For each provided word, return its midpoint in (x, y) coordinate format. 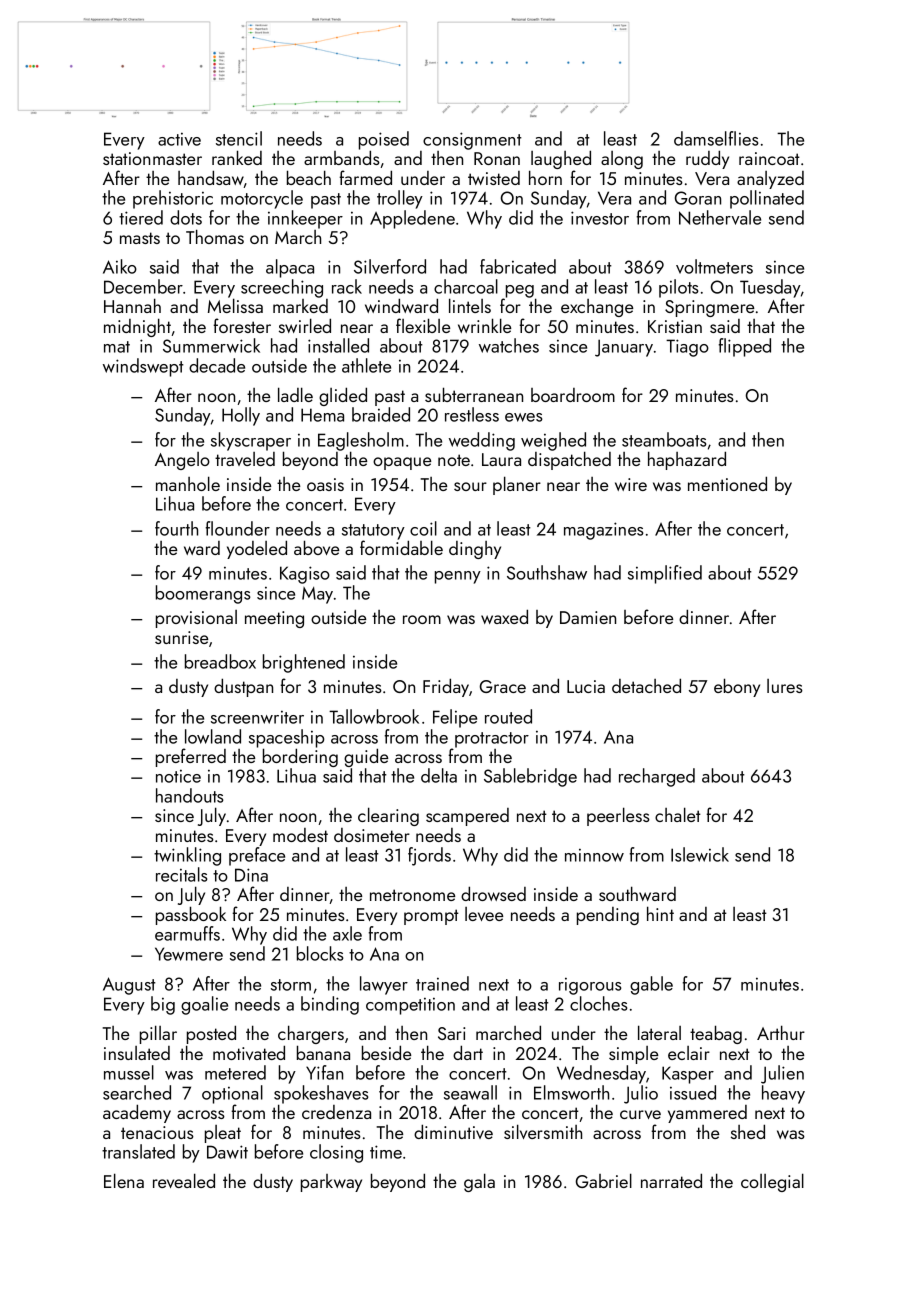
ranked (237, 157)
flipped (745, 347)
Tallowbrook (374, 716)
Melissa (235, 305)
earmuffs (187, 933)
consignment (472, 141)
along (622, 160)
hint (660, 913)
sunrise (181, 637)
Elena (124, 1180)
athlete (366, 365)
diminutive (453, 1131)
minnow (594, 855)
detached (646, 685)
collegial (772, 1182)
